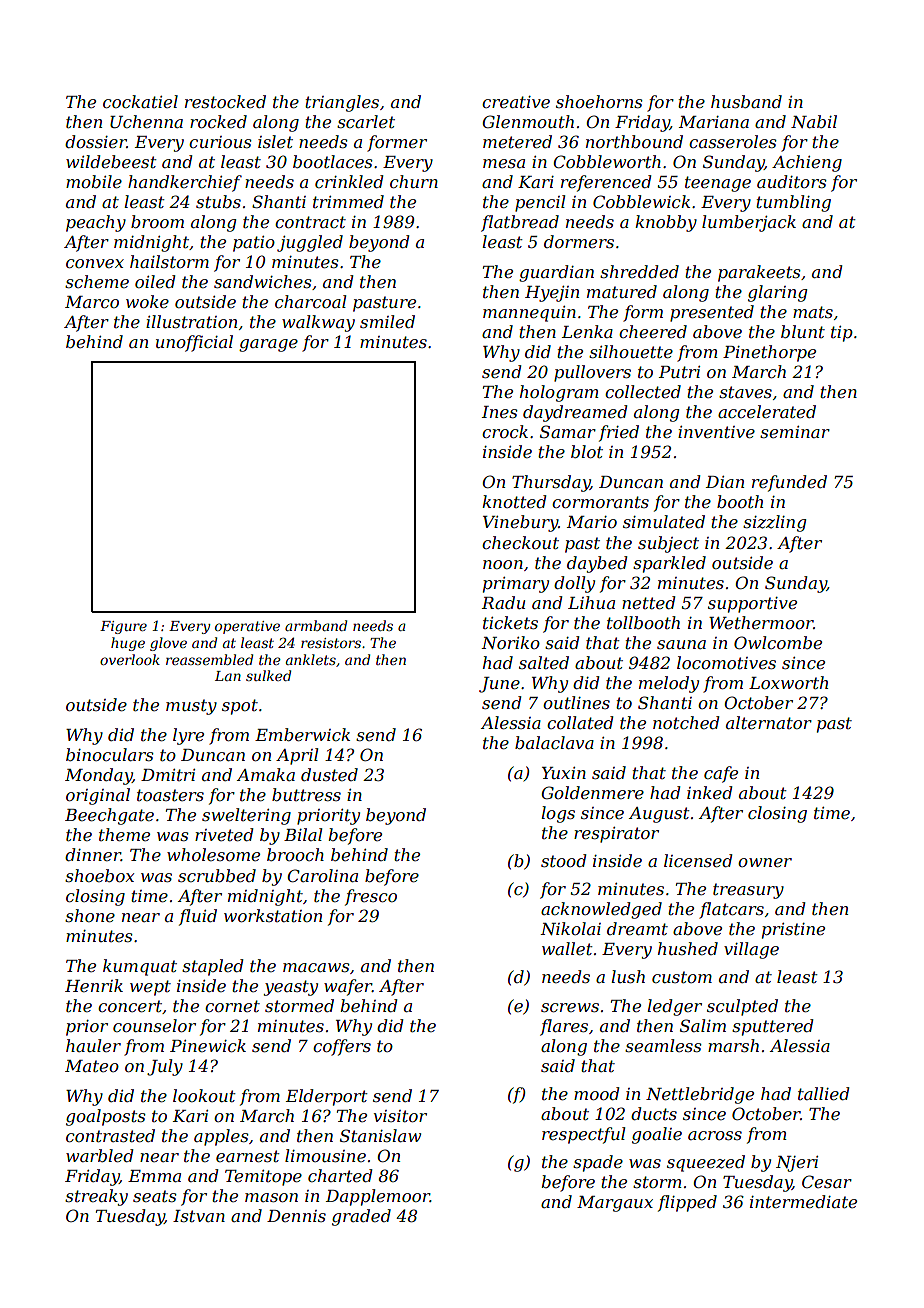  I want to click on Margaux, so click(615, 1204).
